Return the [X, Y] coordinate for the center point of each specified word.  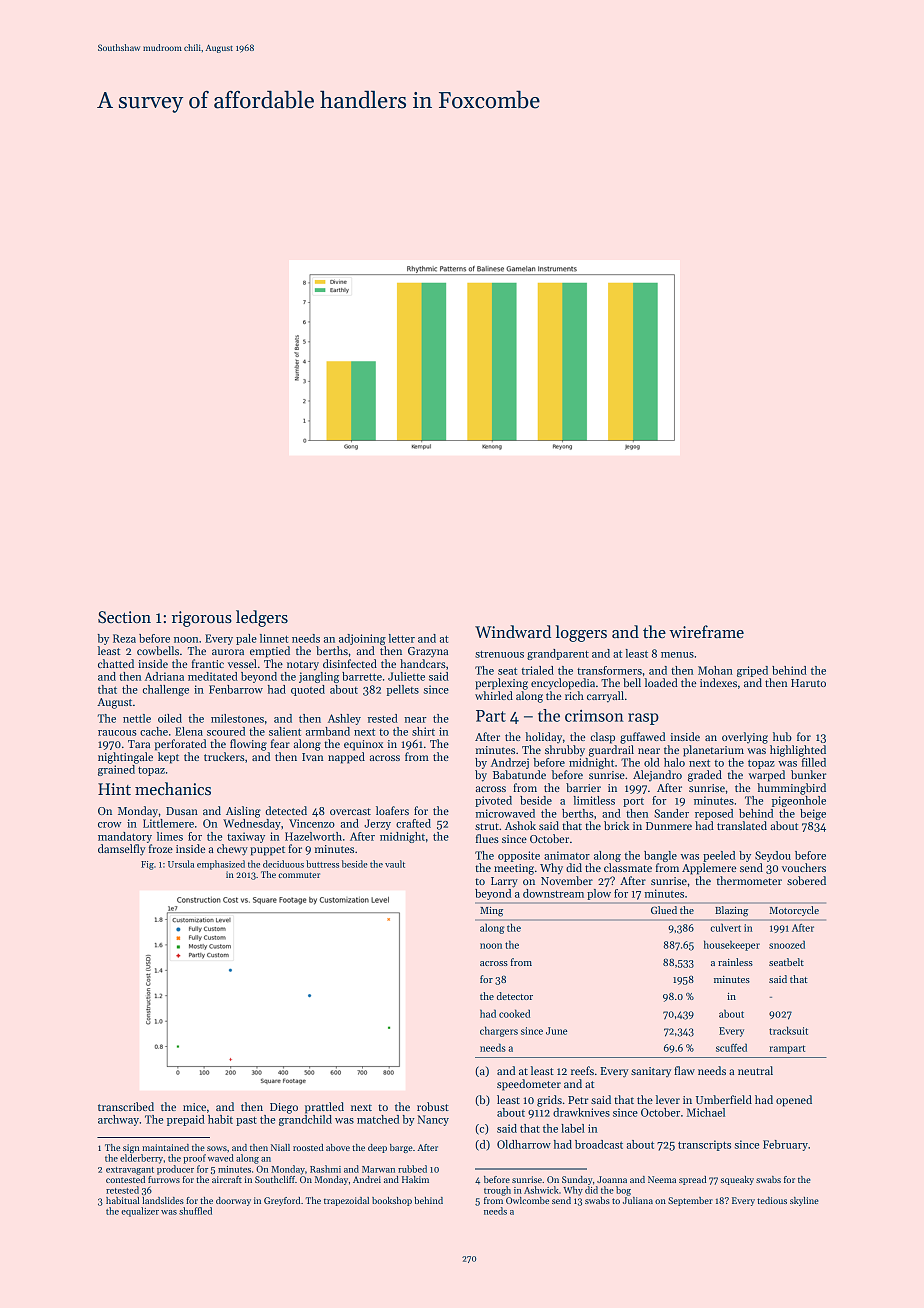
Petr [578, 1100]
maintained [165, 1147]
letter [402, 638]
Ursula [181, 864]
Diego [284, 1108]
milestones [237, 718]
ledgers [262, 618]
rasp [643, 719]
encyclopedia [563, 684]
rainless [735, 962]
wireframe [706, 632]
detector [515, 996]
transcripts [704, 1145]
